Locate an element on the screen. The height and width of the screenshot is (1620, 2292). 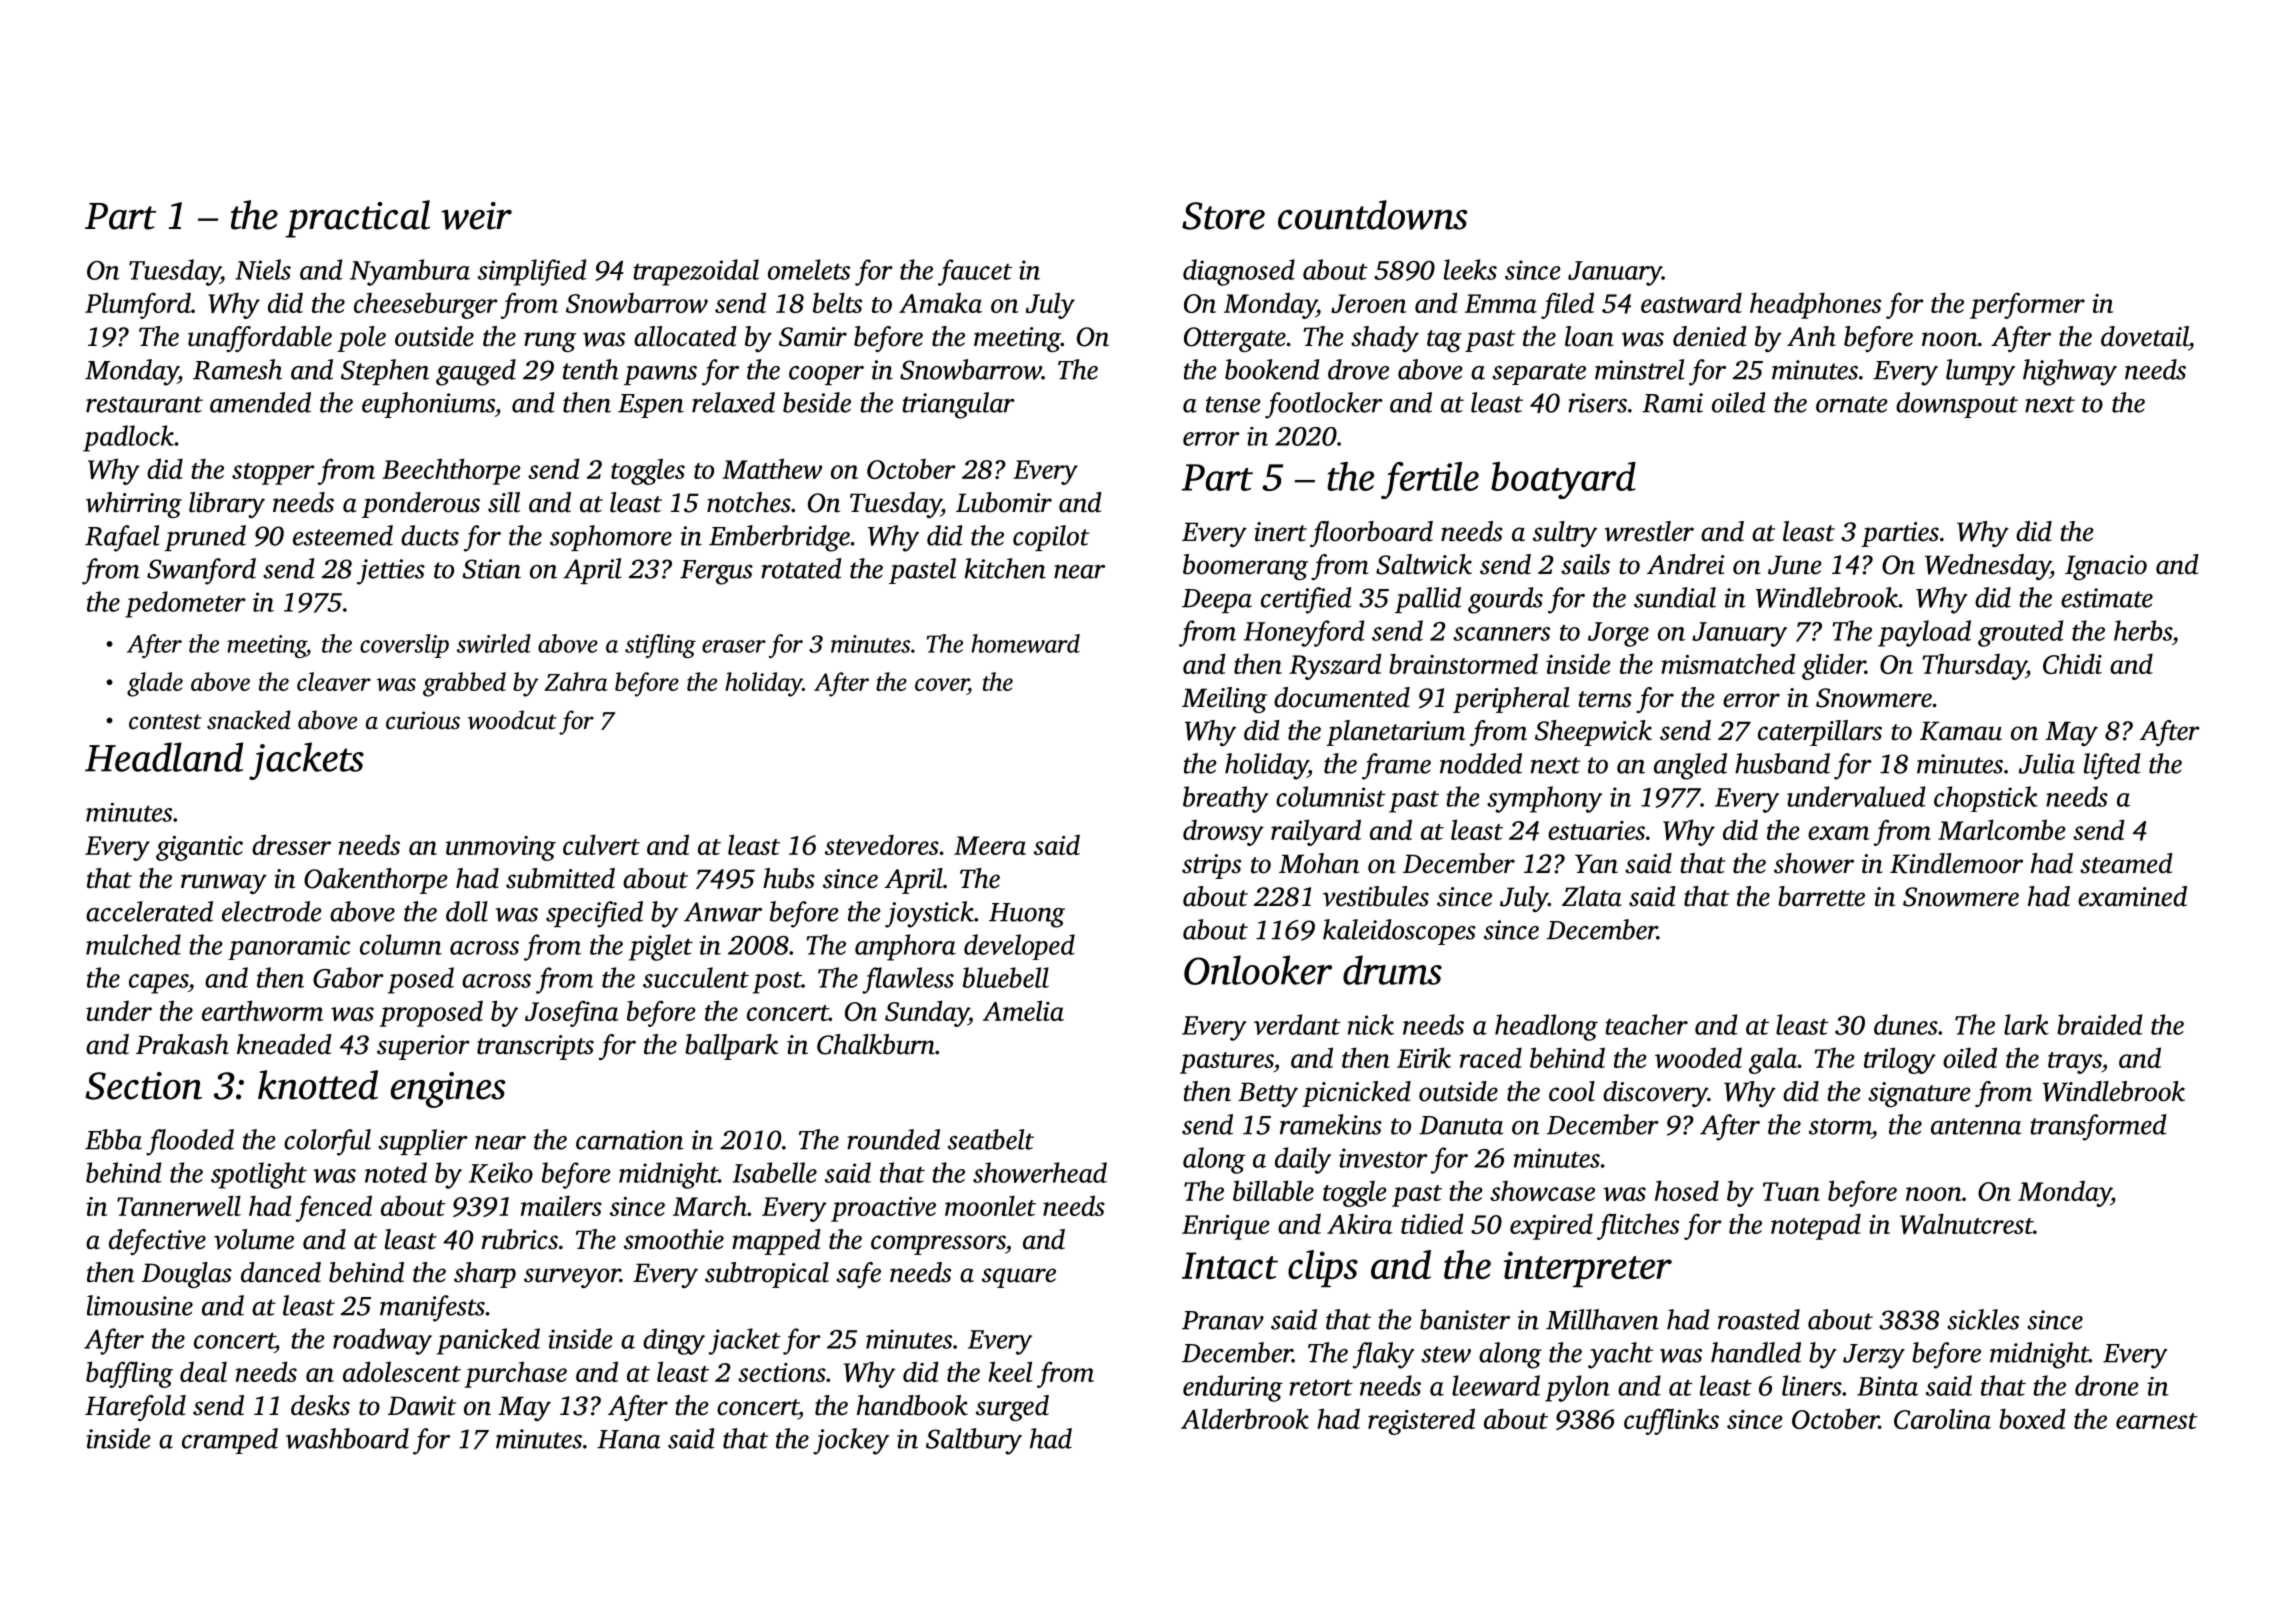
verdant is located at coordinates (1297, 1024).
